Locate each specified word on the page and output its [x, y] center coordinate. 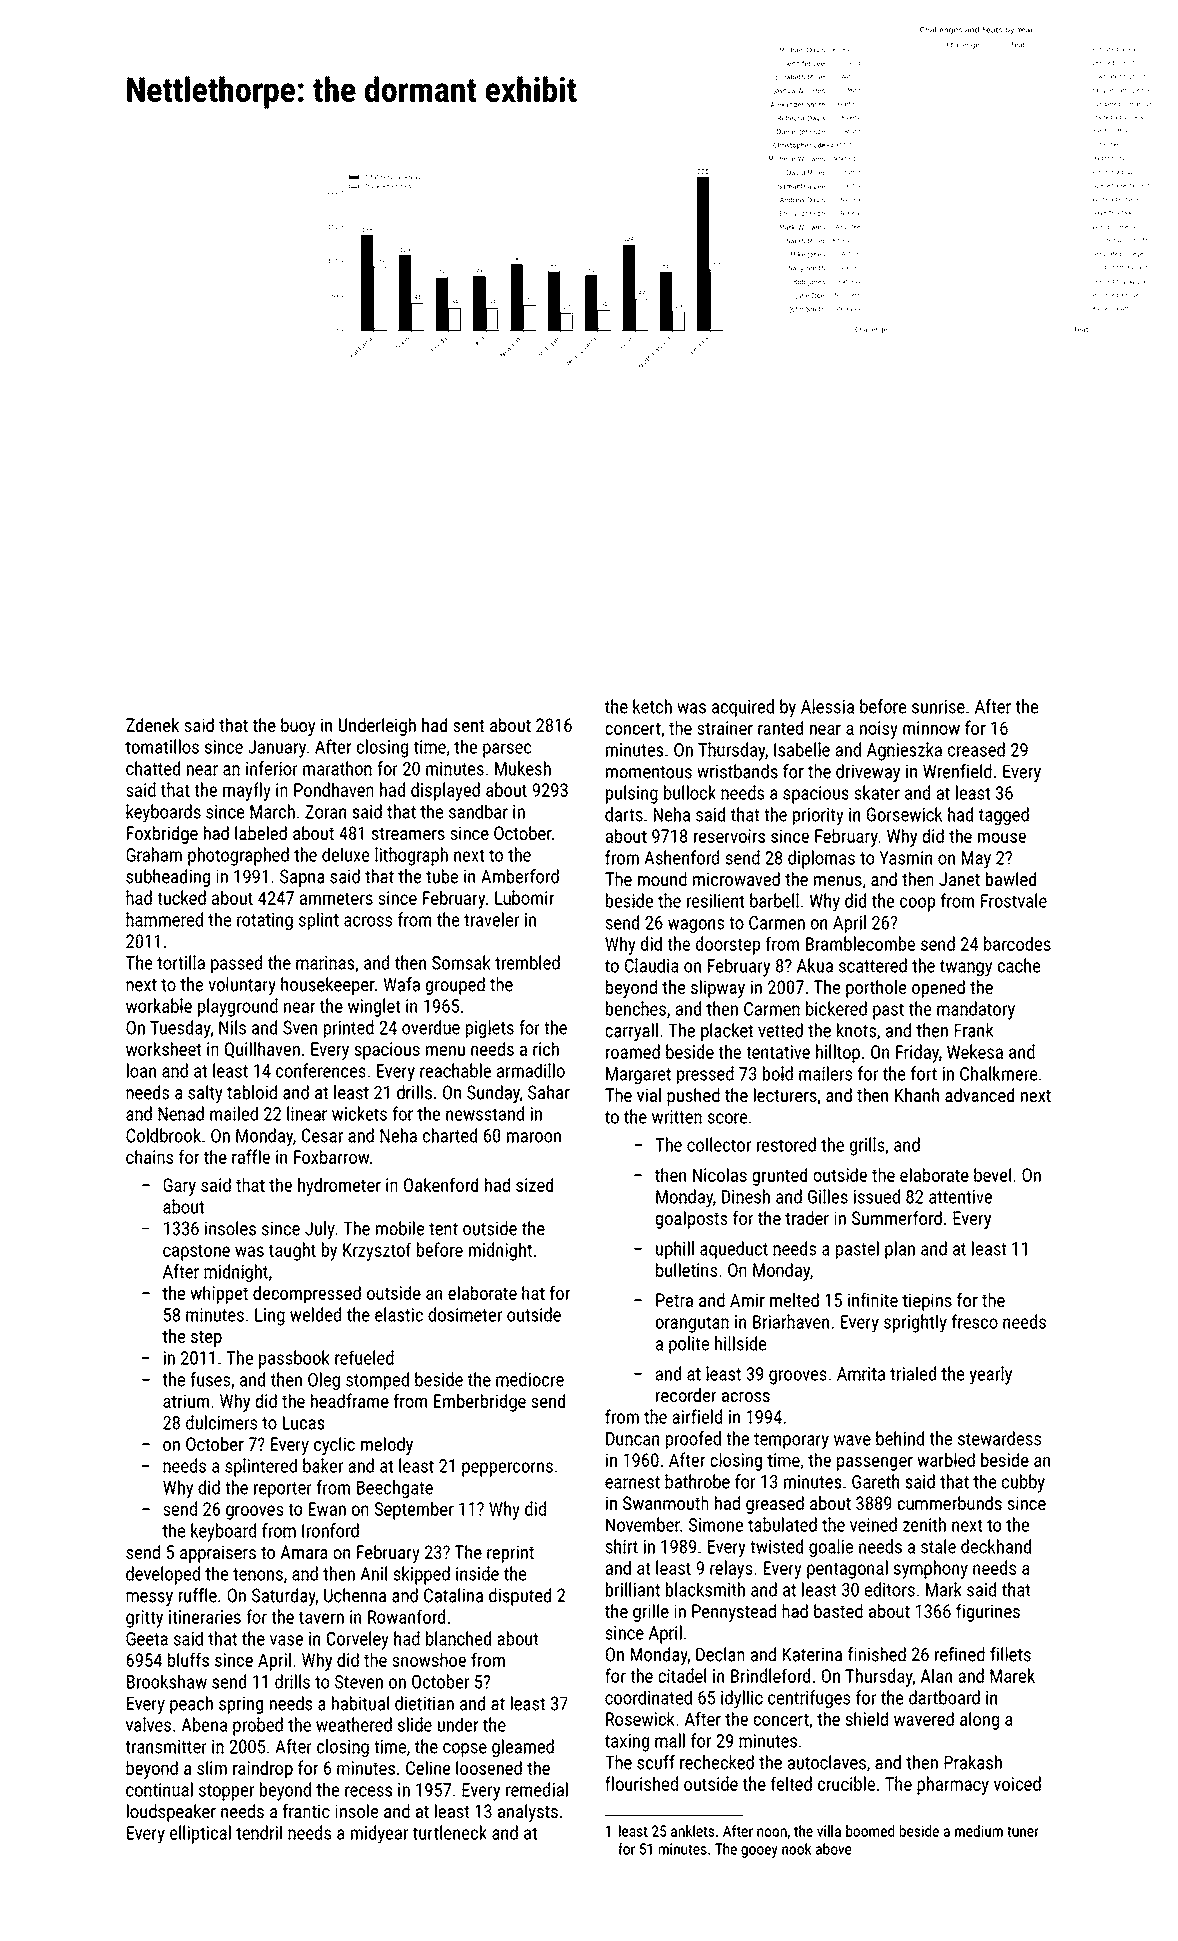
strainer [725, 728]
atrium [186, 1401]
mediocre [530, 1379]
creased [976, 749]
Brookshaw [167, 1681]
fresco [975, 1321]
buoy [298, 727]
